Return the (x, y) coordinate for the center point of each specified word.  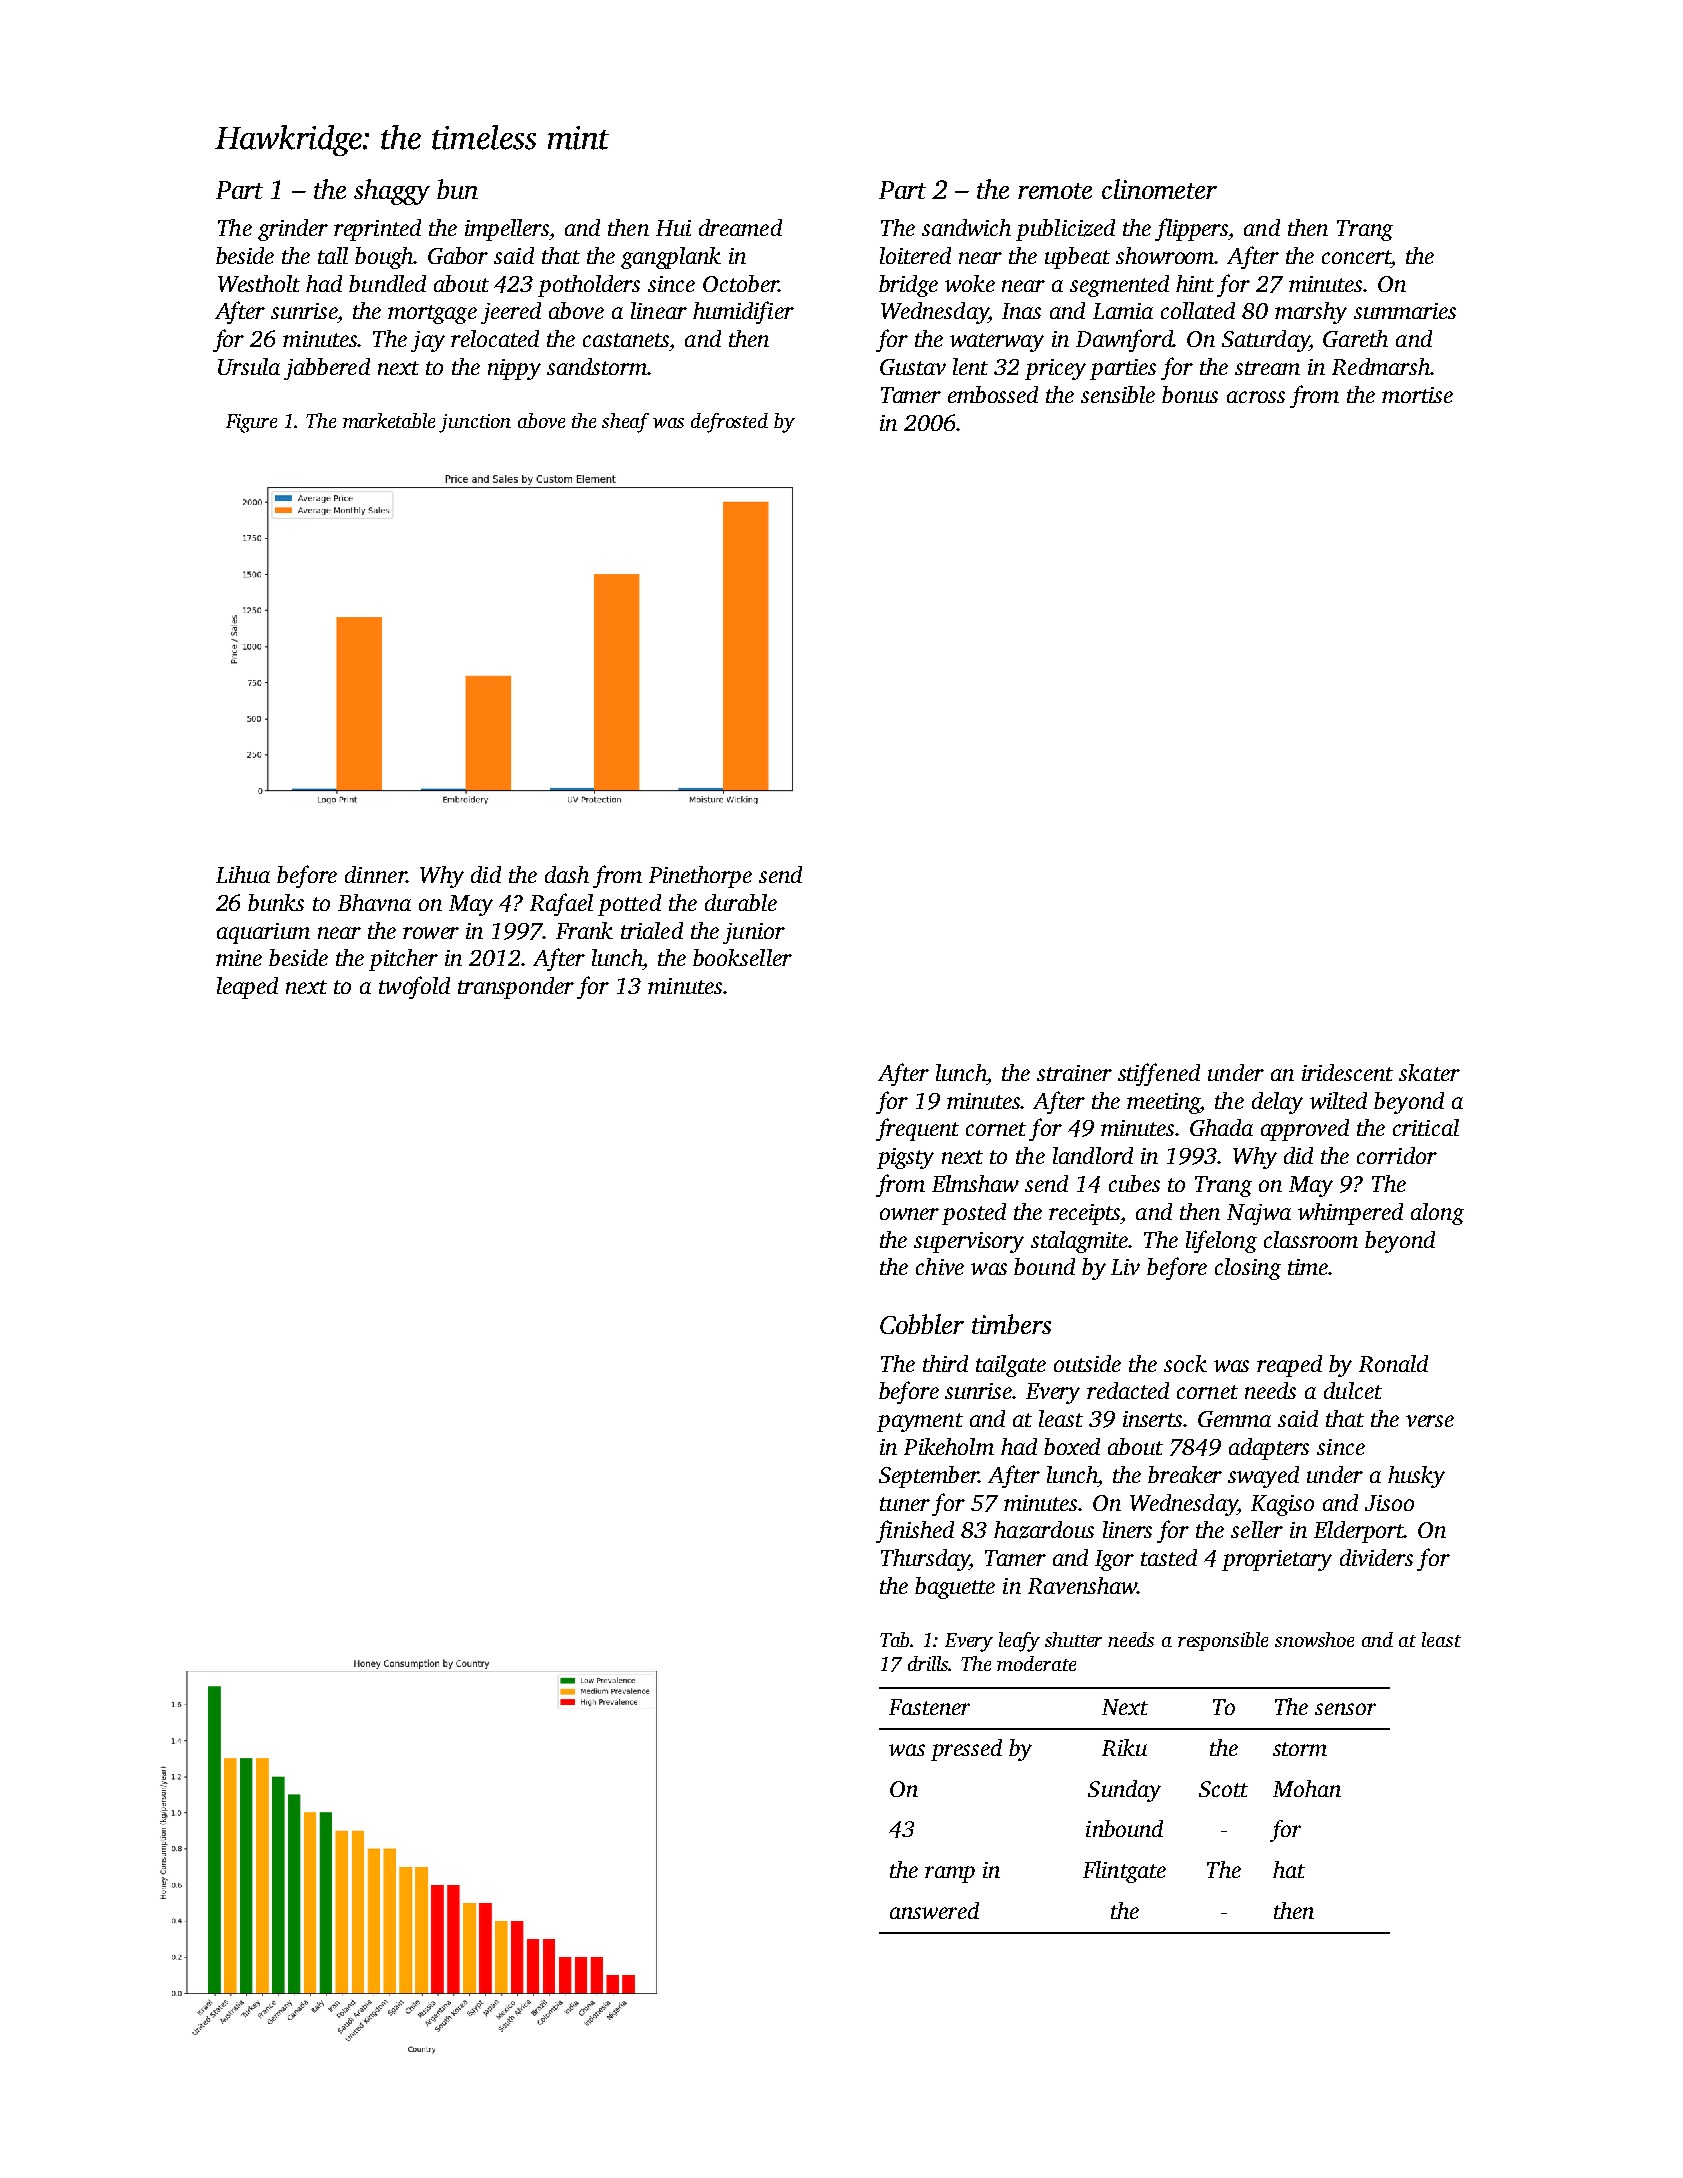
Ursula (249, 366)
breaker (1185, 1474)
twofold (414, 987)
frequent (917, 1129)
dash (567, 874)
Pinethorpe (700, 877)
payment (920, 1422)
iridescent (1347, 1072)
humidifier (743, 312)
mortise (1417, 395)
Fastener (929, 1707)
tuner (905, 1504)
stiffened (1159, 1074)
